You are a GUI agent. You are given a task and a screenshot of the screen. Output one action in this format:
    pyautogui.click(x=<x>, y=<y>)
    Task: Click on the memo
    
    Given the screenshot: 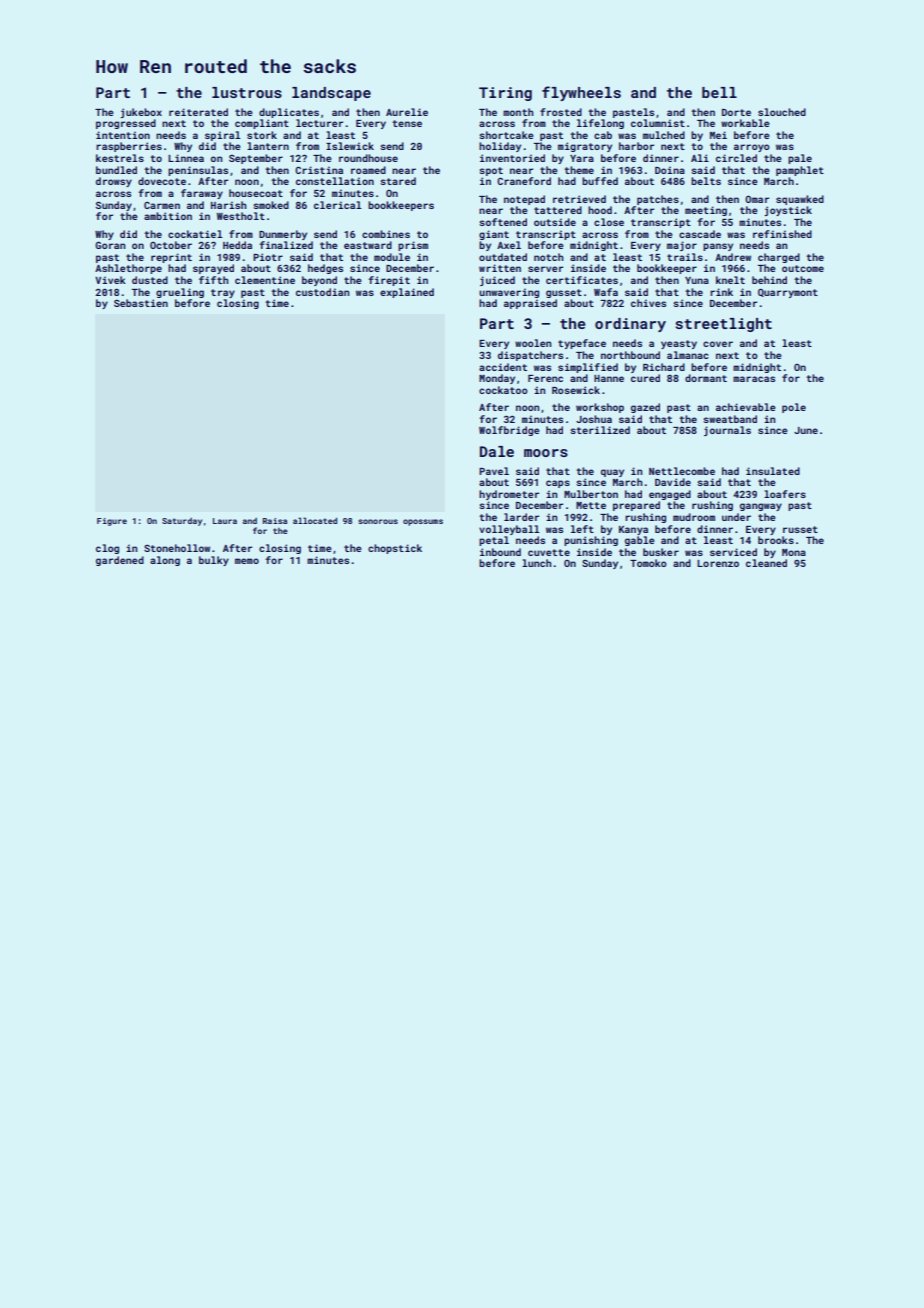 What is the action you would take?
    pyautogui.click(x=247, y=561)
